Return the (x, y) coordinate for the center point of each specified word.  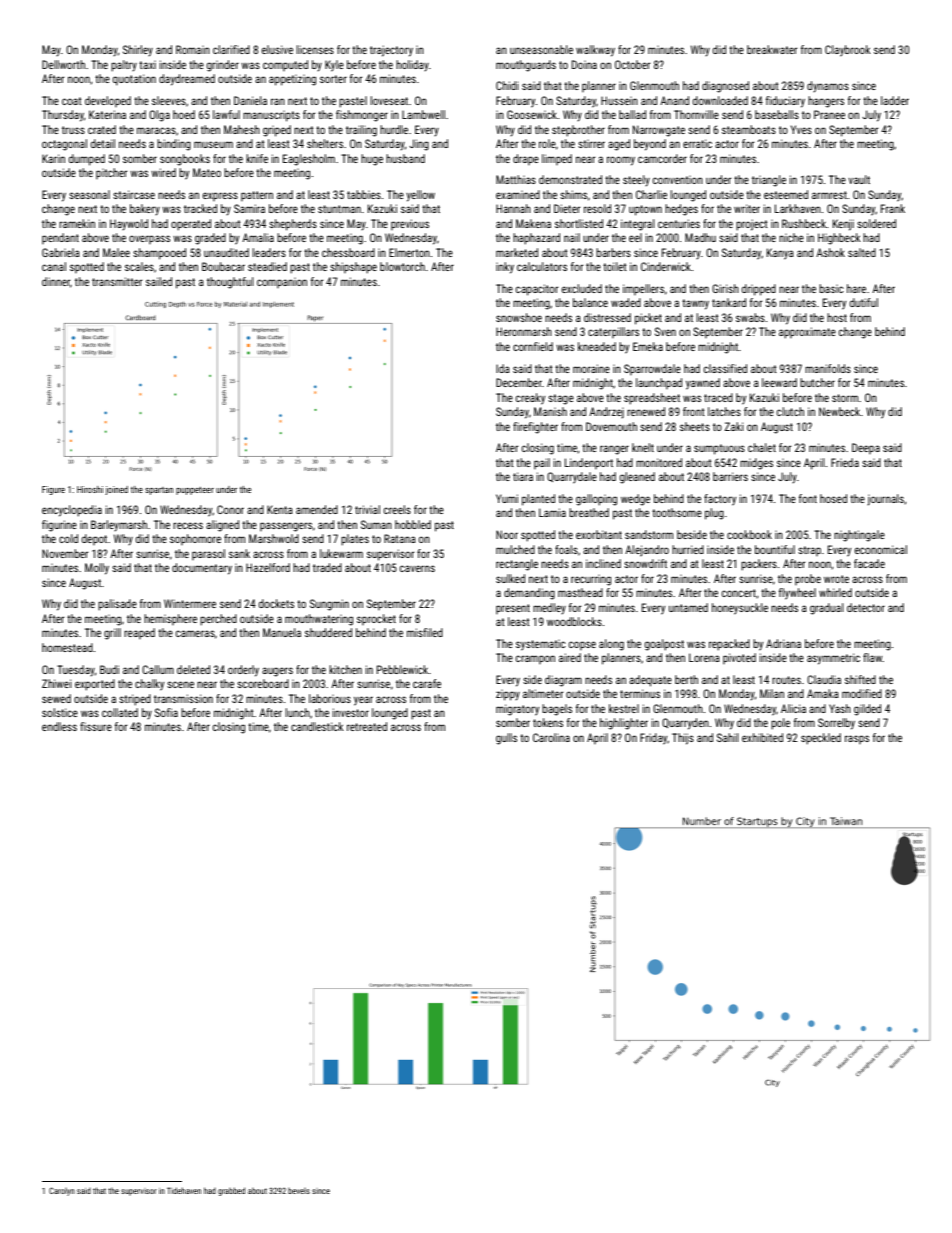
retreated (367, 726)
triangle (769, 181)
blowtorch (402, 266)
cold (68, 538)
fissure (96, 726)
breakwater (772, 49)
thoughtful (230, 283)
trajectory (391, 51)
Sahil (728, 737)
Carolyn (62, 1191)
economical (881, 549)
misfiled (425, 632)
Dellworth (63, 64)
